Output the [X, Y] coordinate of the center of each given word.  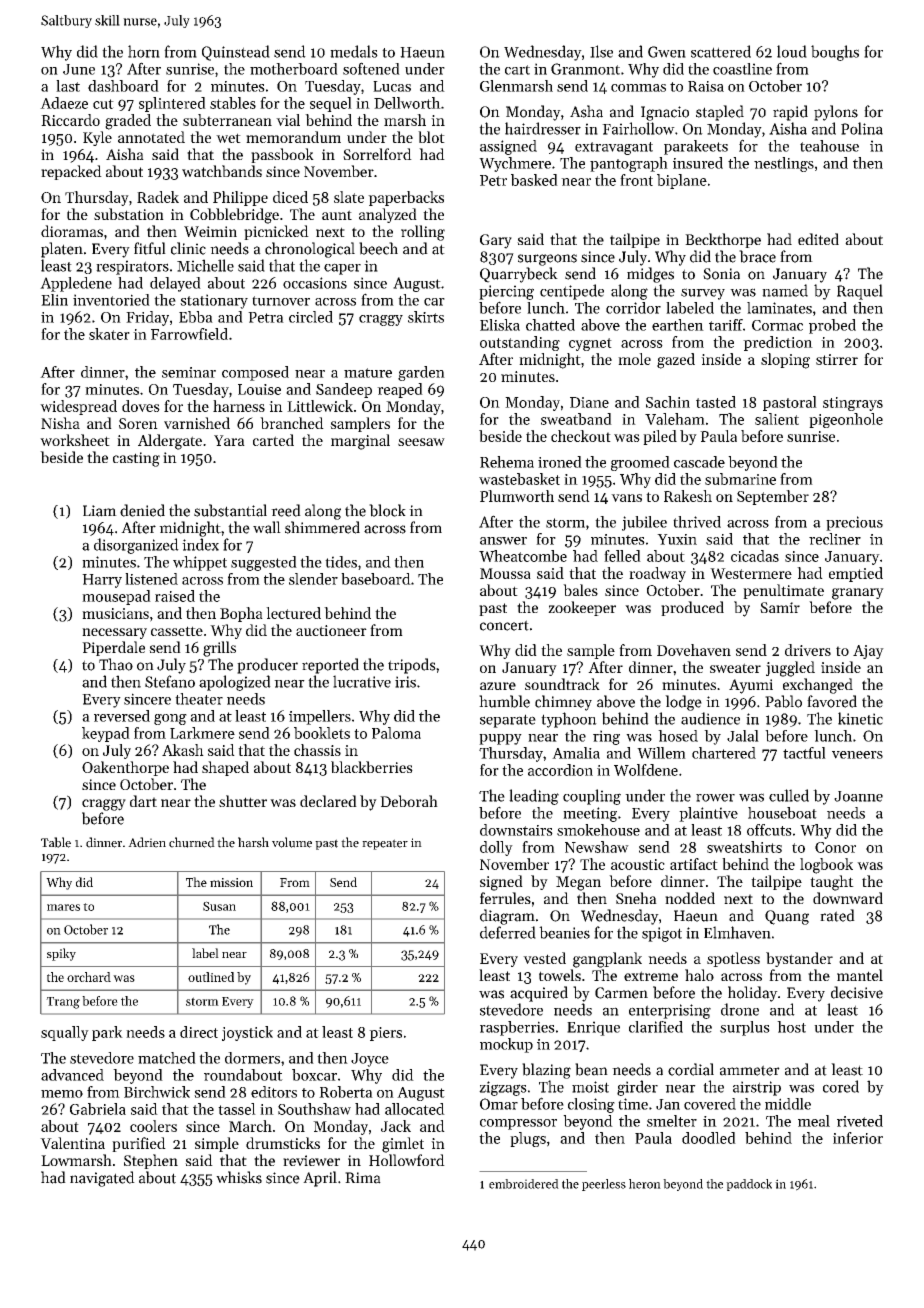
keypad [106, 734]
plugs [528, 1139]
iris [405, 682]
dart [143, 801]
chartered [724, 753]
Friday [147, 318]
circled [311, 317]
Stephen [151, 1161]
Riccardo [70, 120]
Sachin [668, 402]
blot [431, 137]
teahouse [829, 146]
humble [504, 701]
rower [715, 797]
